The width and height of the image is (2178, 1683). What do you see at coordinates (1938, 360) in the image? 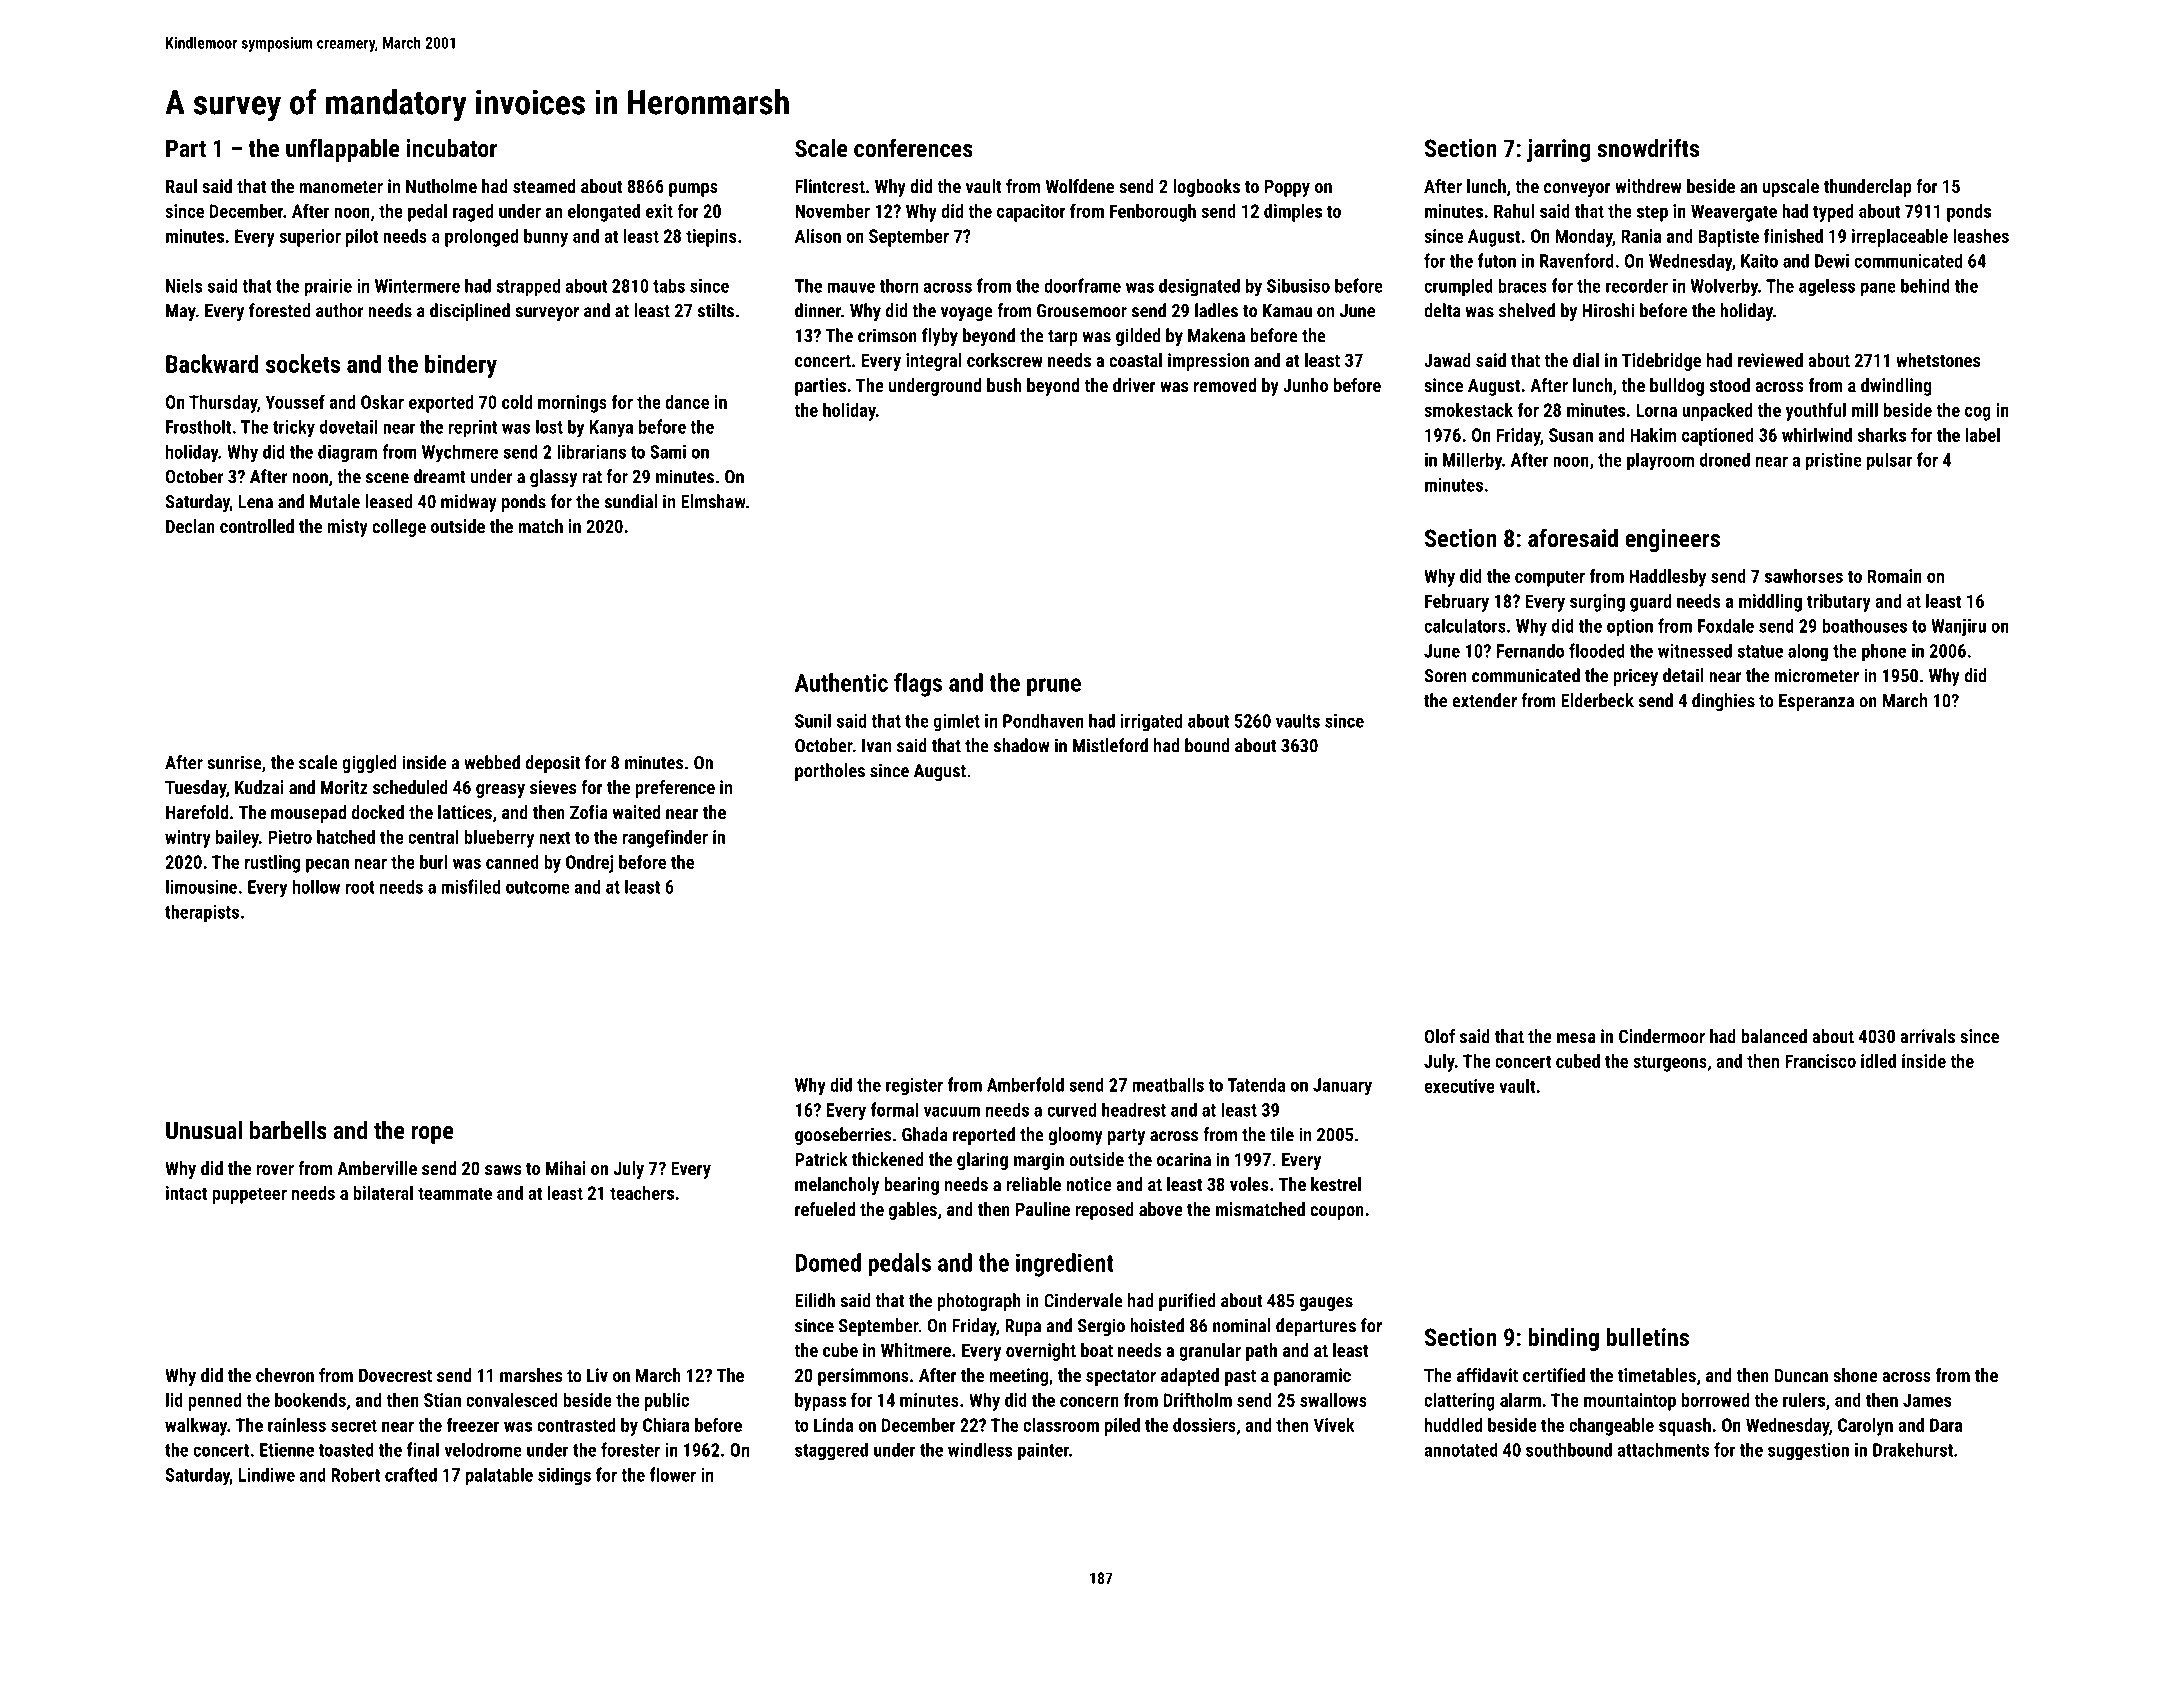
I see `whetstones` at bounding box center [1938, 360].
